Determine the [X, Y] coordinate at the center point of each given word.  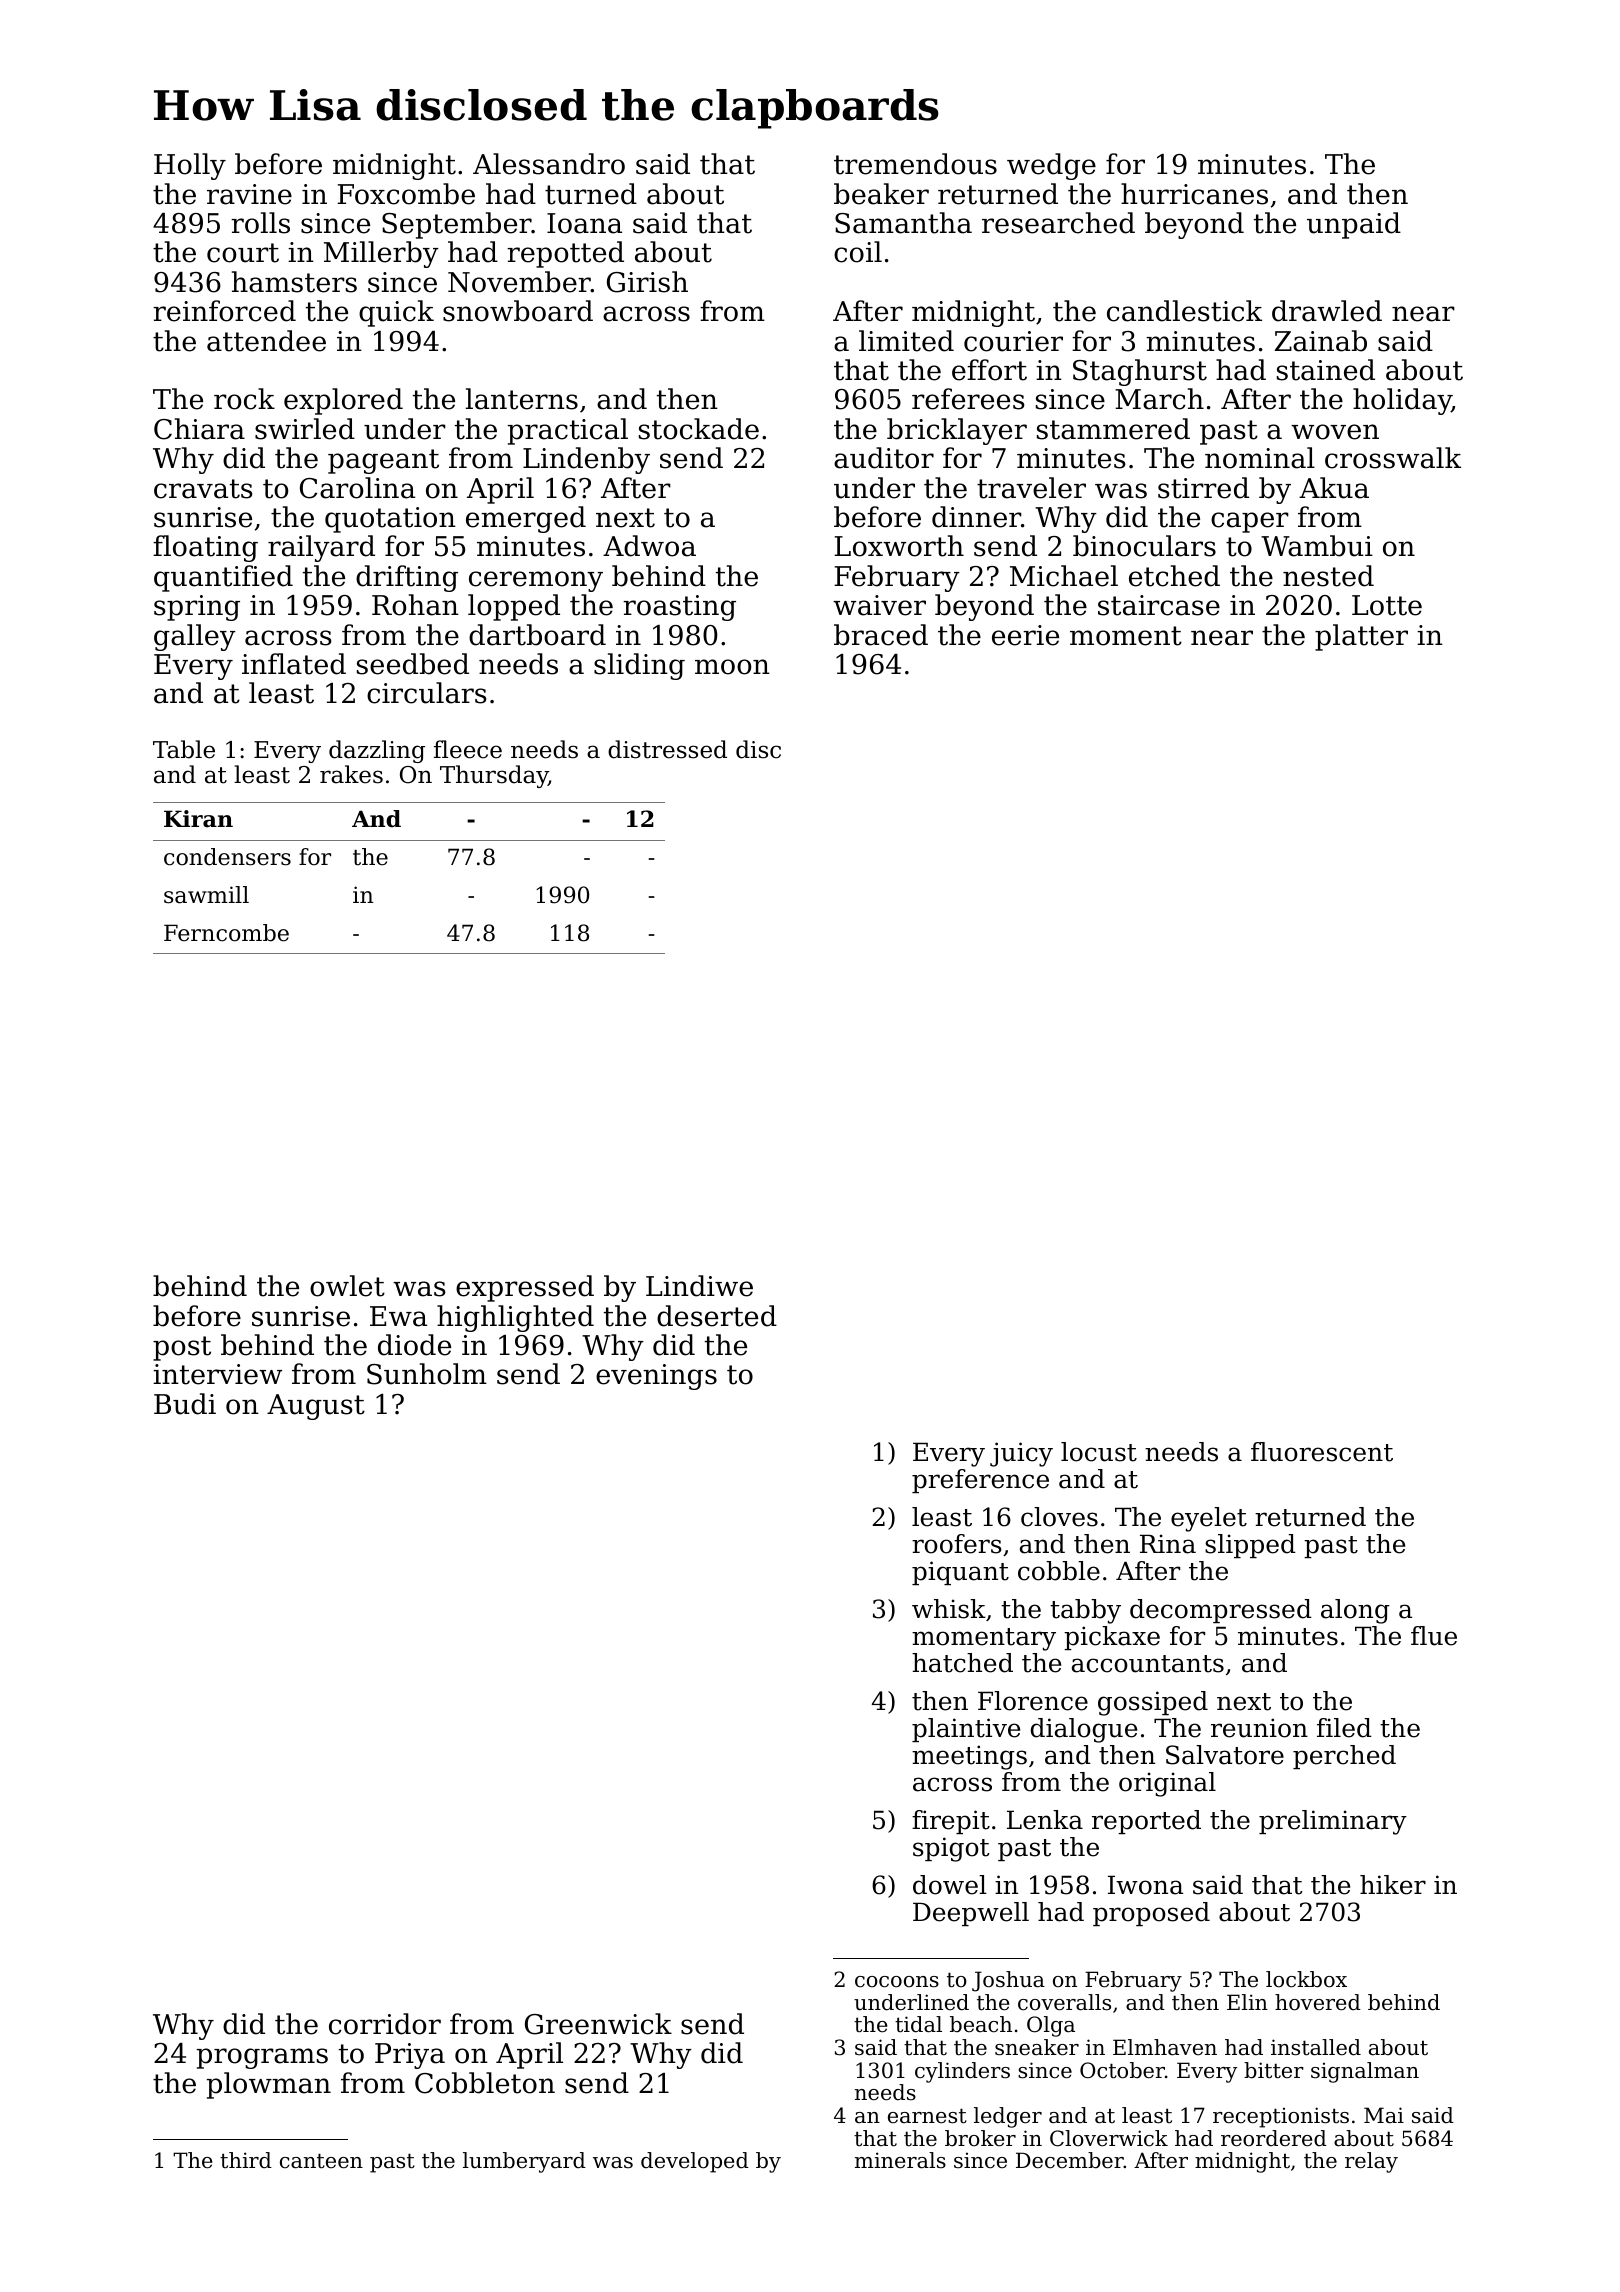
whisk [949, 1609]
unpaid [1354, 225]
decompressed [1221, 1611]
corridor [385, 2024]
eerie [1025, 635]
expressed [525, 1288]
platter [1361, 637]
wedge [1051, 166]
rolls [260, 223]
